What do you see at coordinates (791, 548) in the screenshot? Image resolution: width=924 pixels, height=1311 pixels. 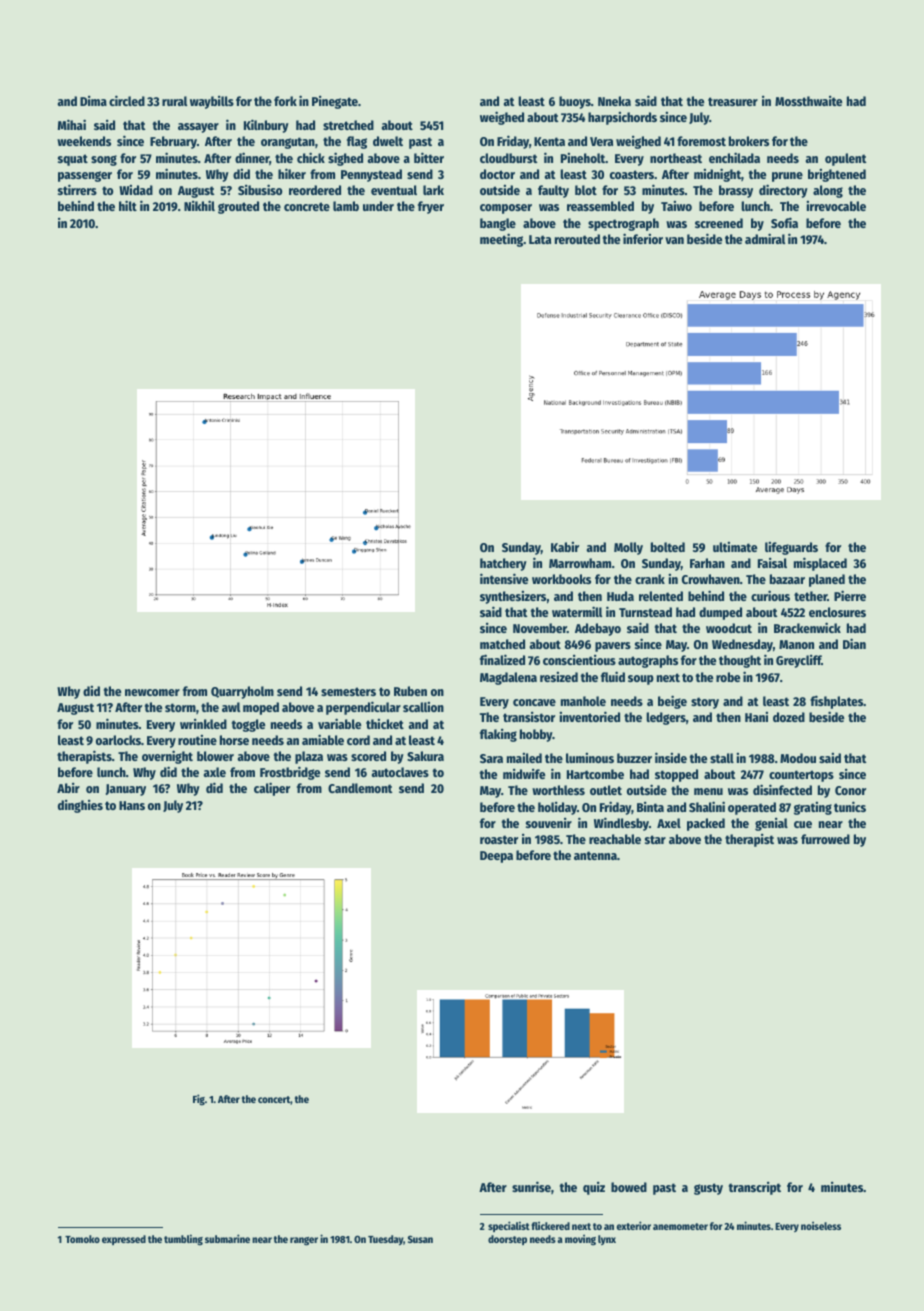 I see `lifeguards` at bounding box center [791, 548].
